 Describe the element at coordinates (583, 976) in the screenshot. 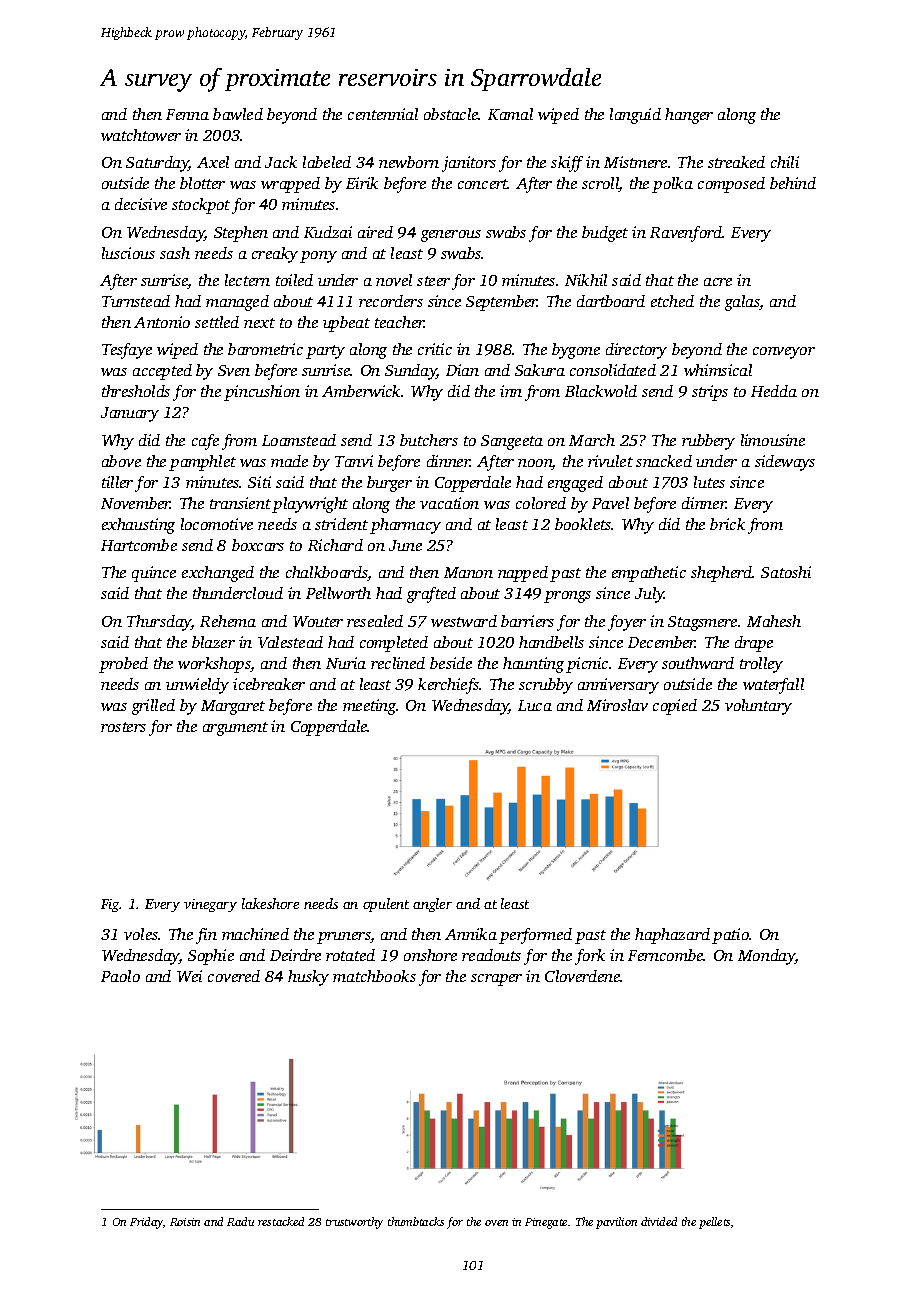

I see `Cloverdene` at that location.
